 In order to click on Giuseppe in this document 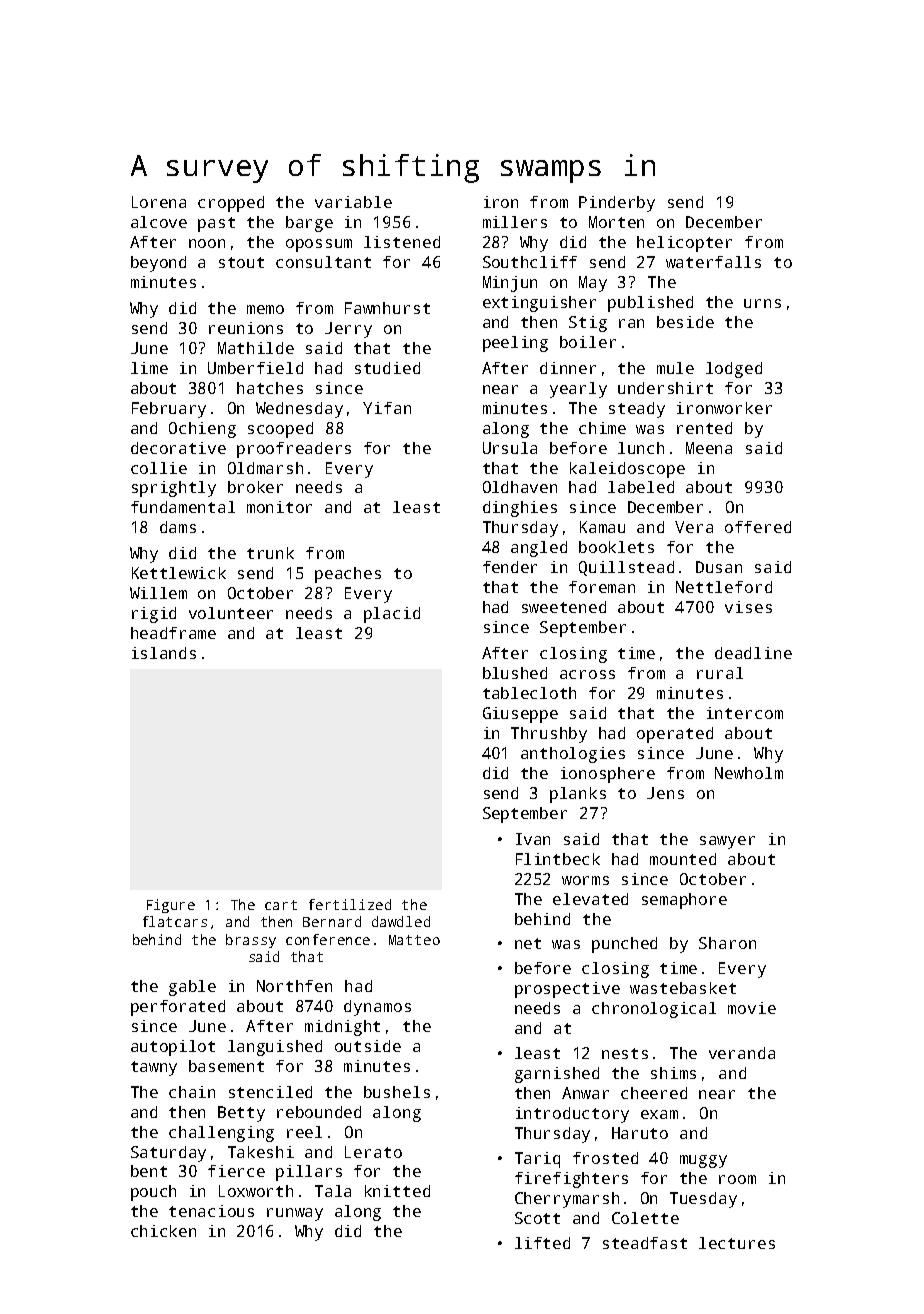, I will do `click(520, 715)`.
